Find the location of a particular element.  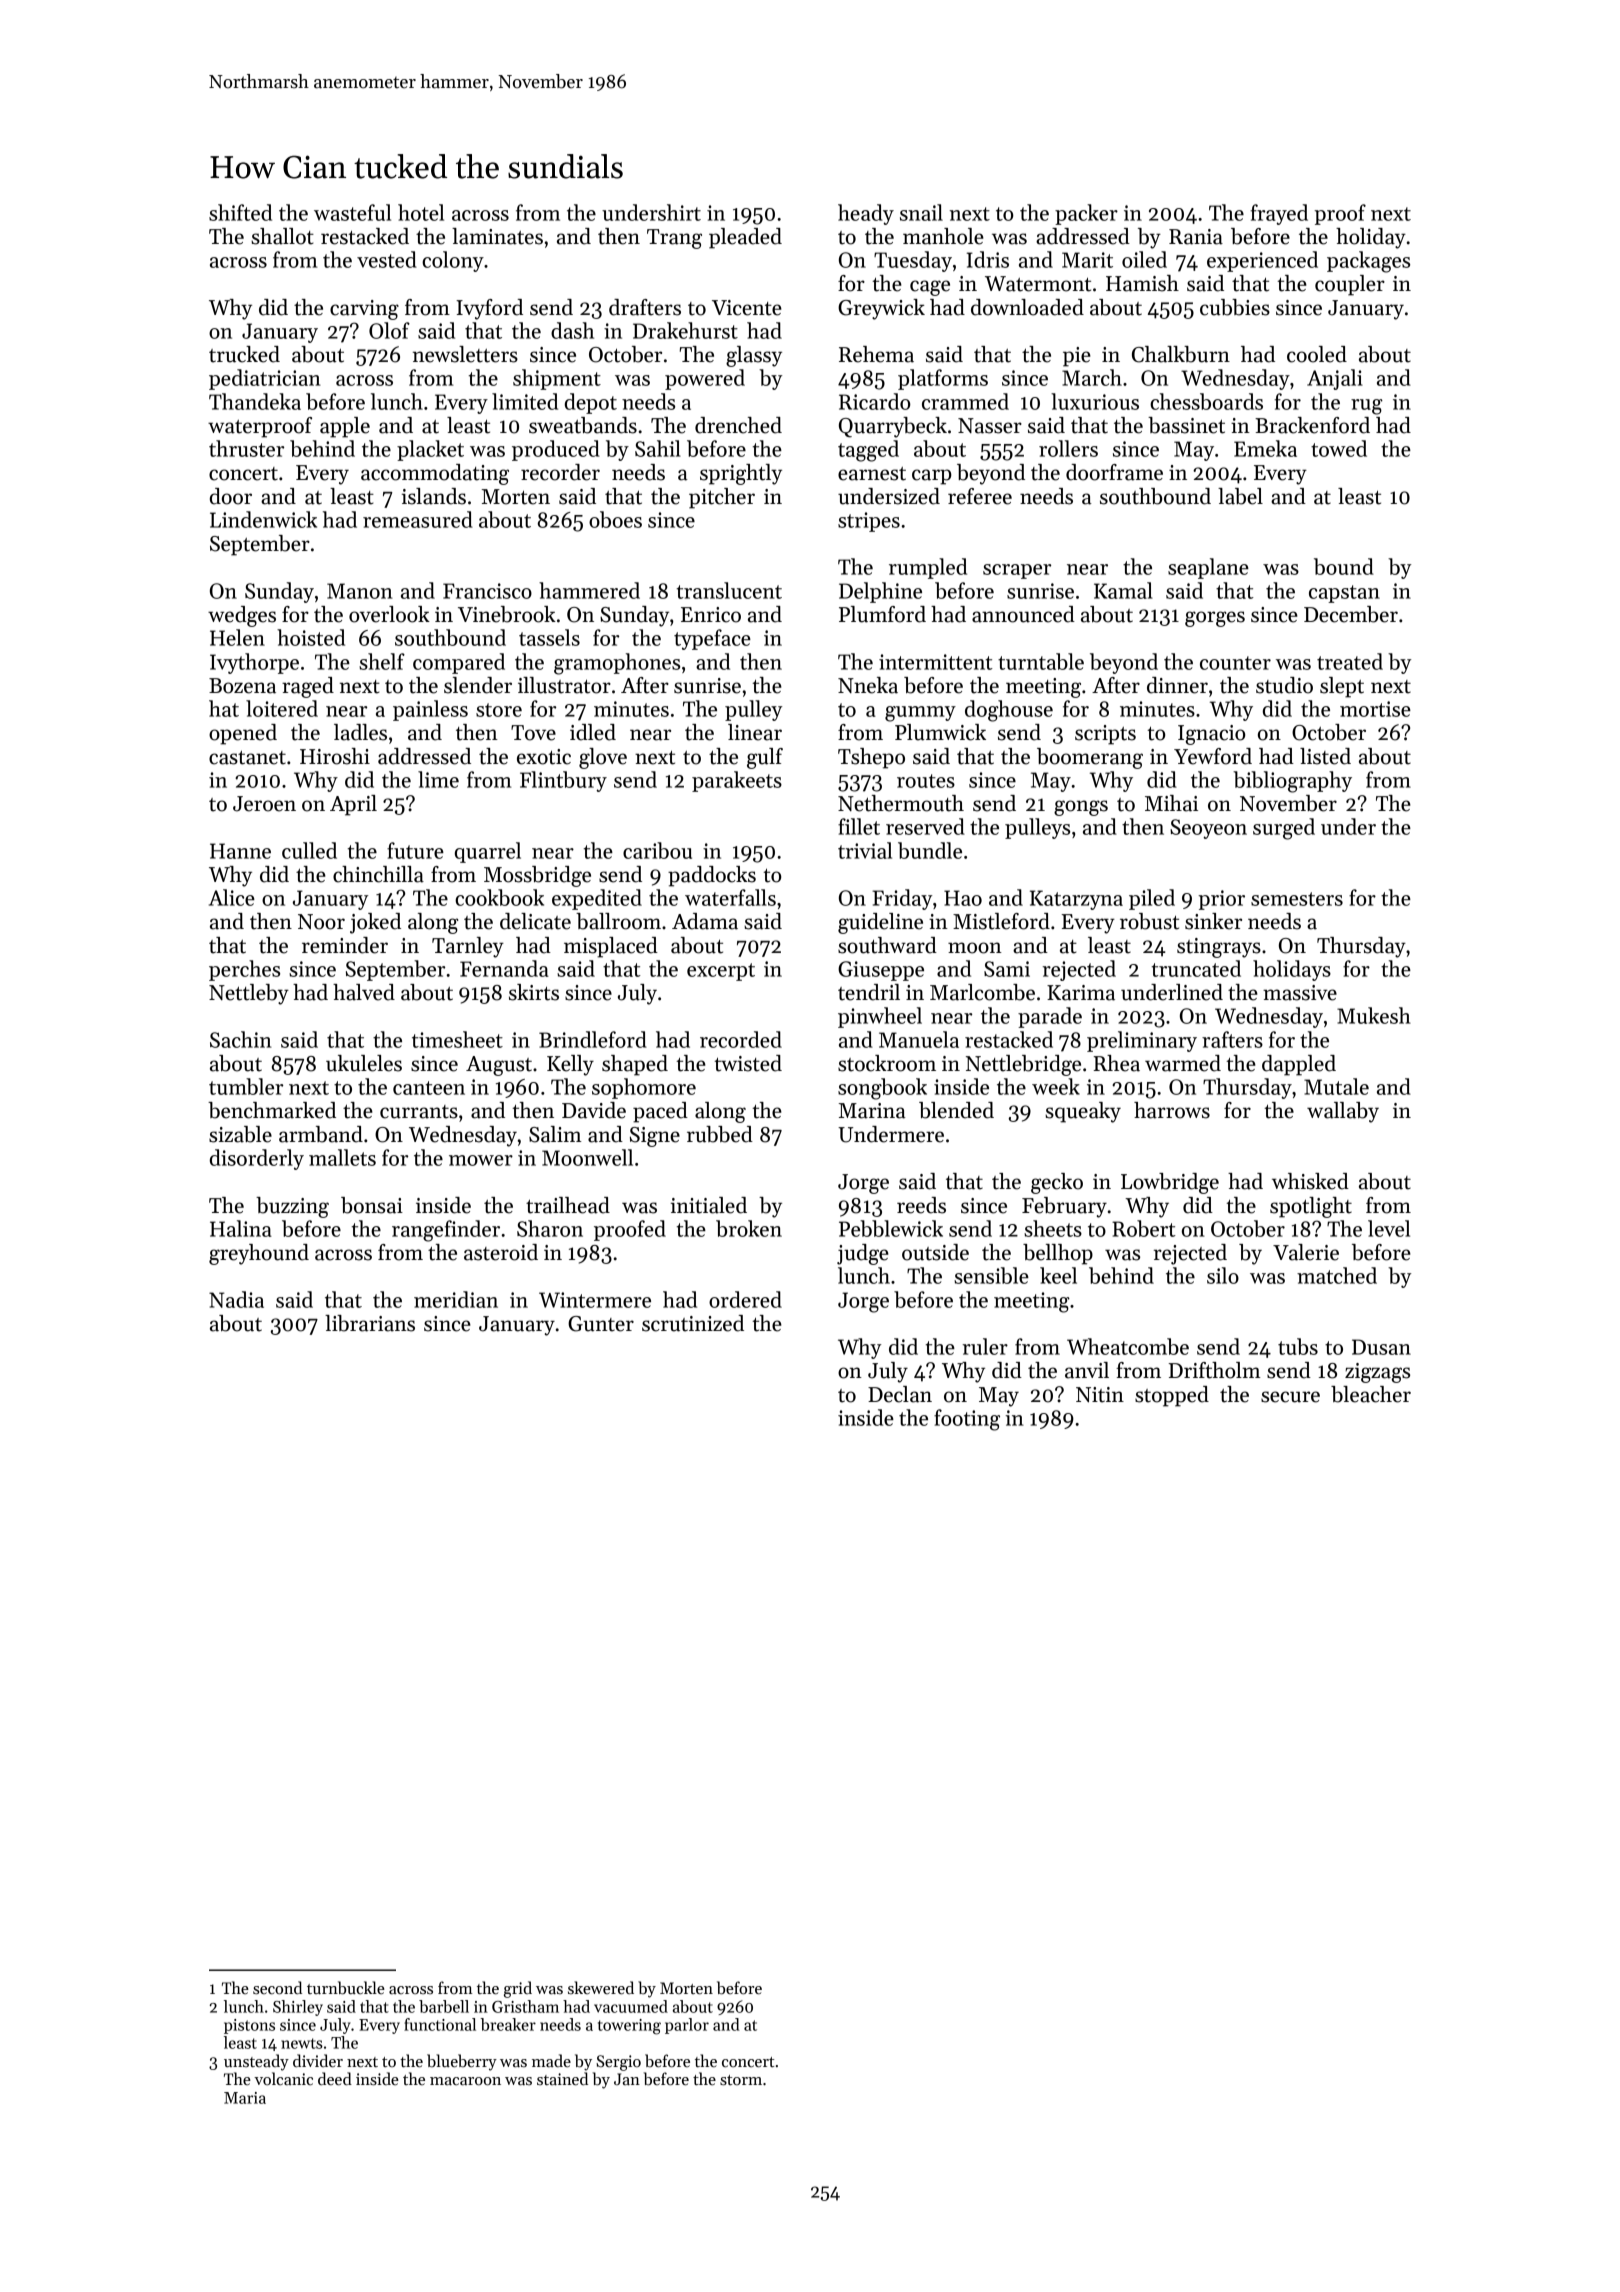

footing is located at coordinates (967, 1420).
